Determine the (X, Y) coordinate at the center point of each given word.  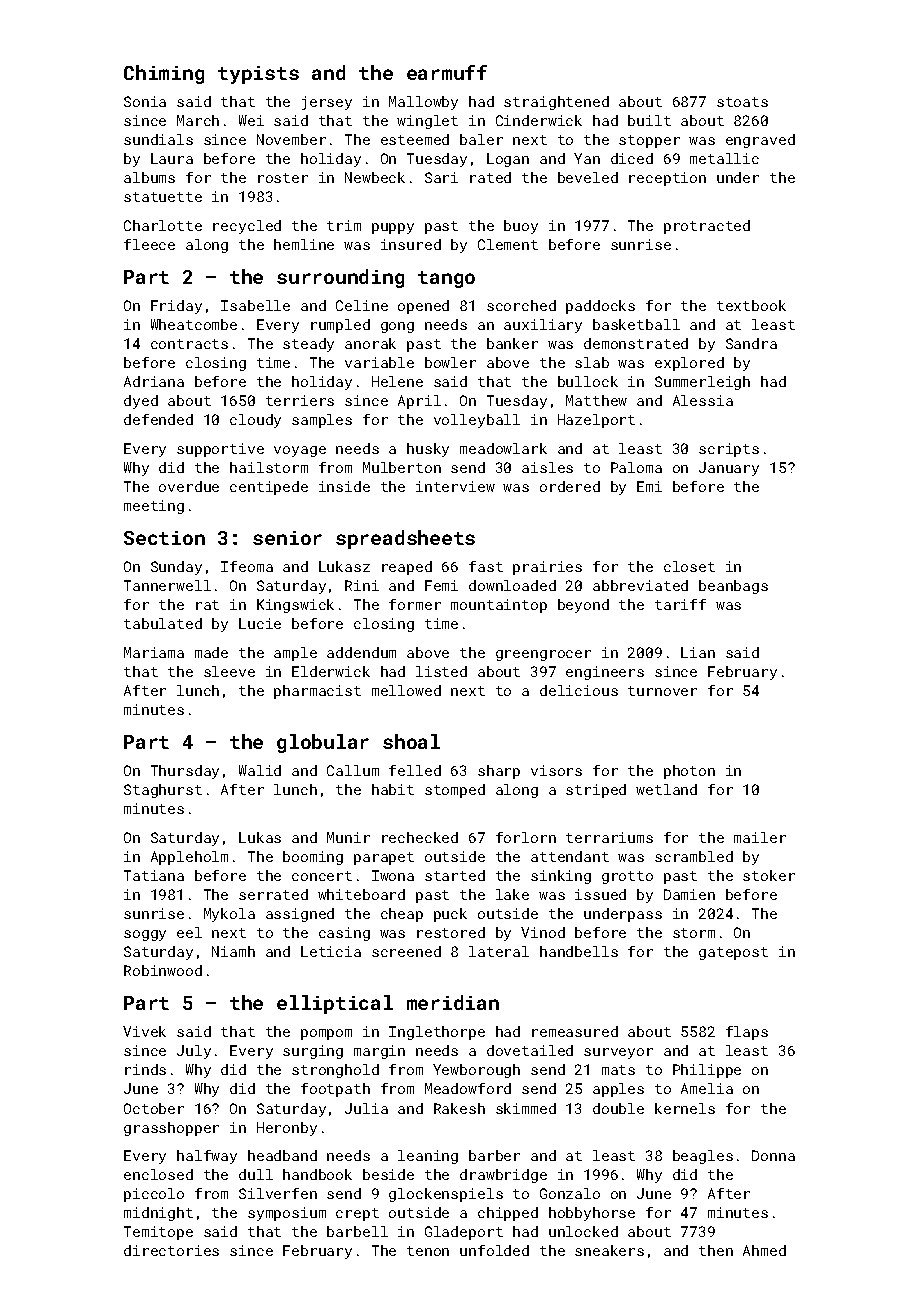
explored (689, 364)
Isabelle (255, 305)
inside (344, 486)
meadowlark (503, 448)
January (729, 469)
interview (455, 486)
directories (171, 1250)
